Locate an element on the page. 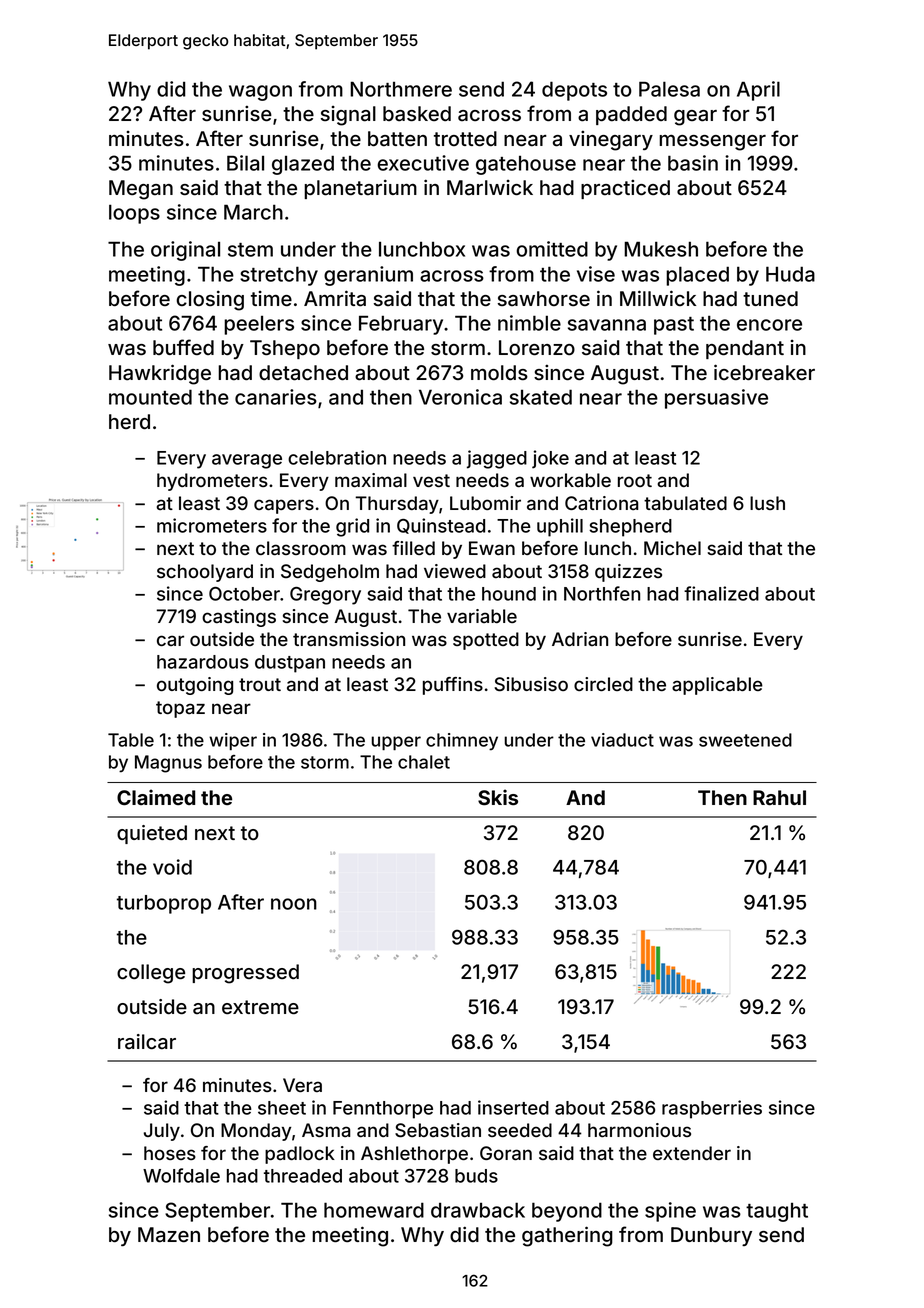 Image resolution: width=924 pixels, height=1308 pixels. Fennthorpe is located at coordinates (383, 1110).
